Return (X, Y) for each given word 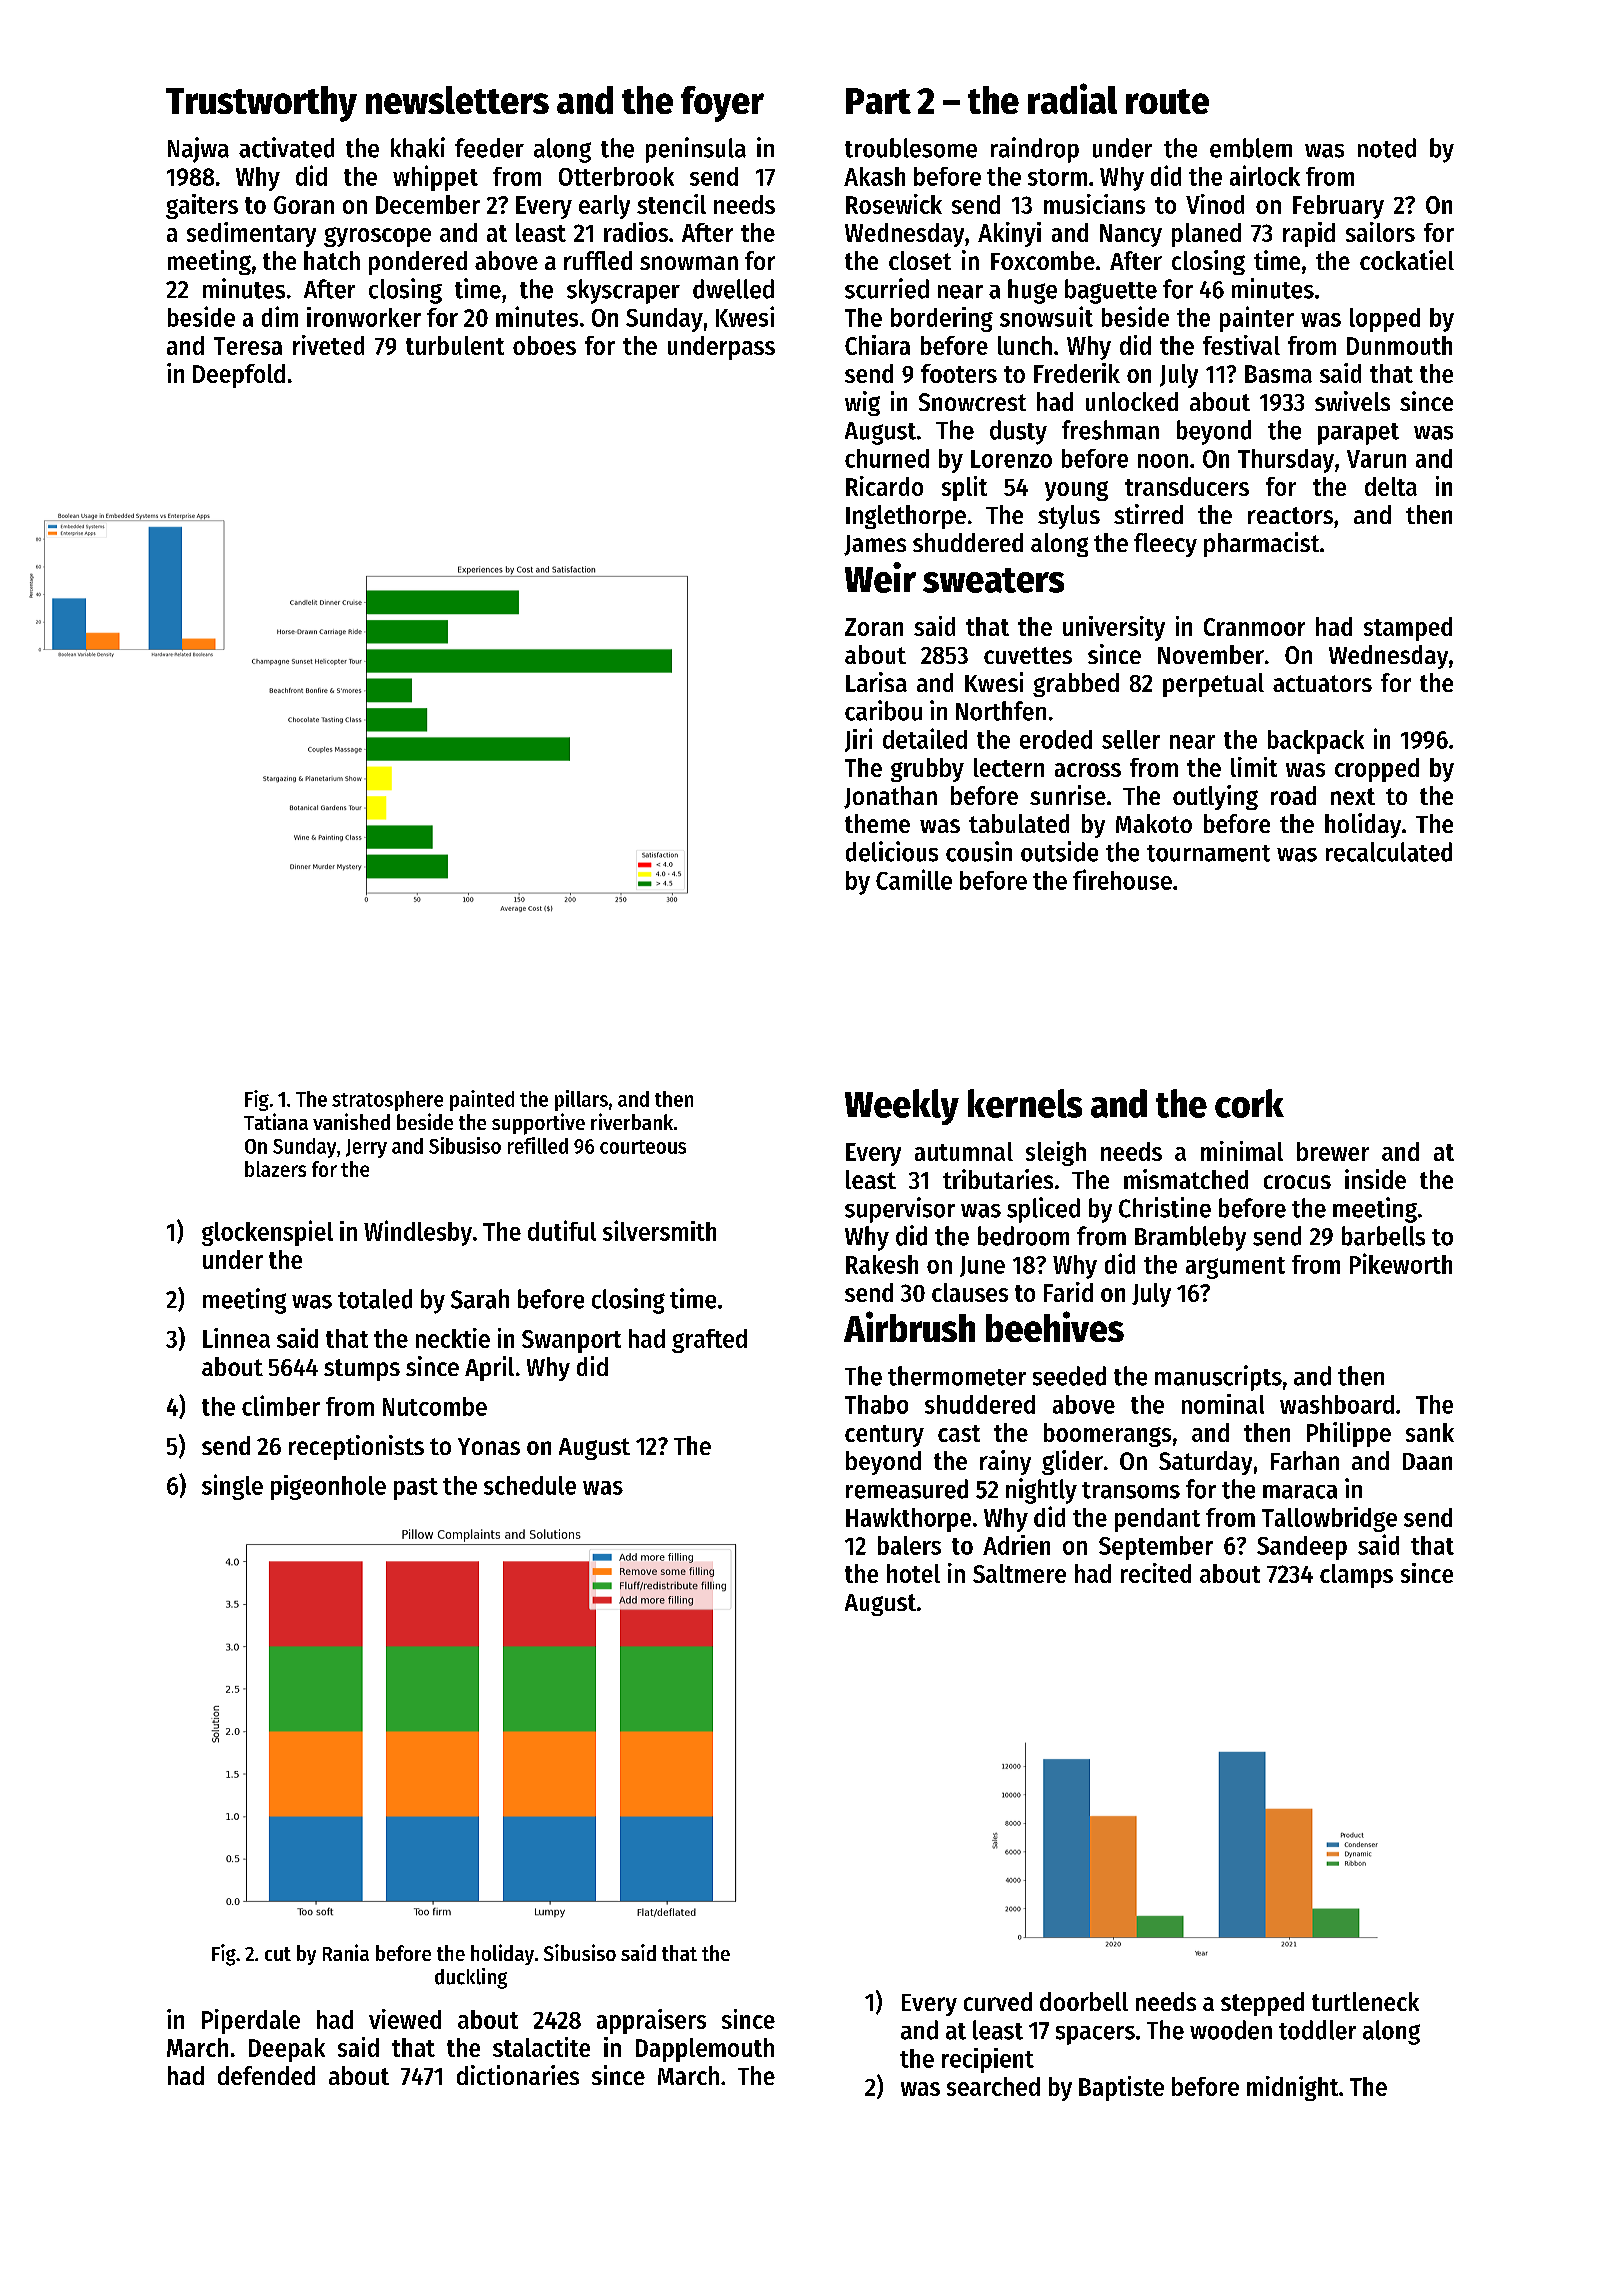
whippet (435, 178)
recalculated (1389, 852)
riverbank (632, 1121)
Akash (874, 176)
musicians (1094, 204)
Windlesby (418, 1233)
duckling (471, 1978)
